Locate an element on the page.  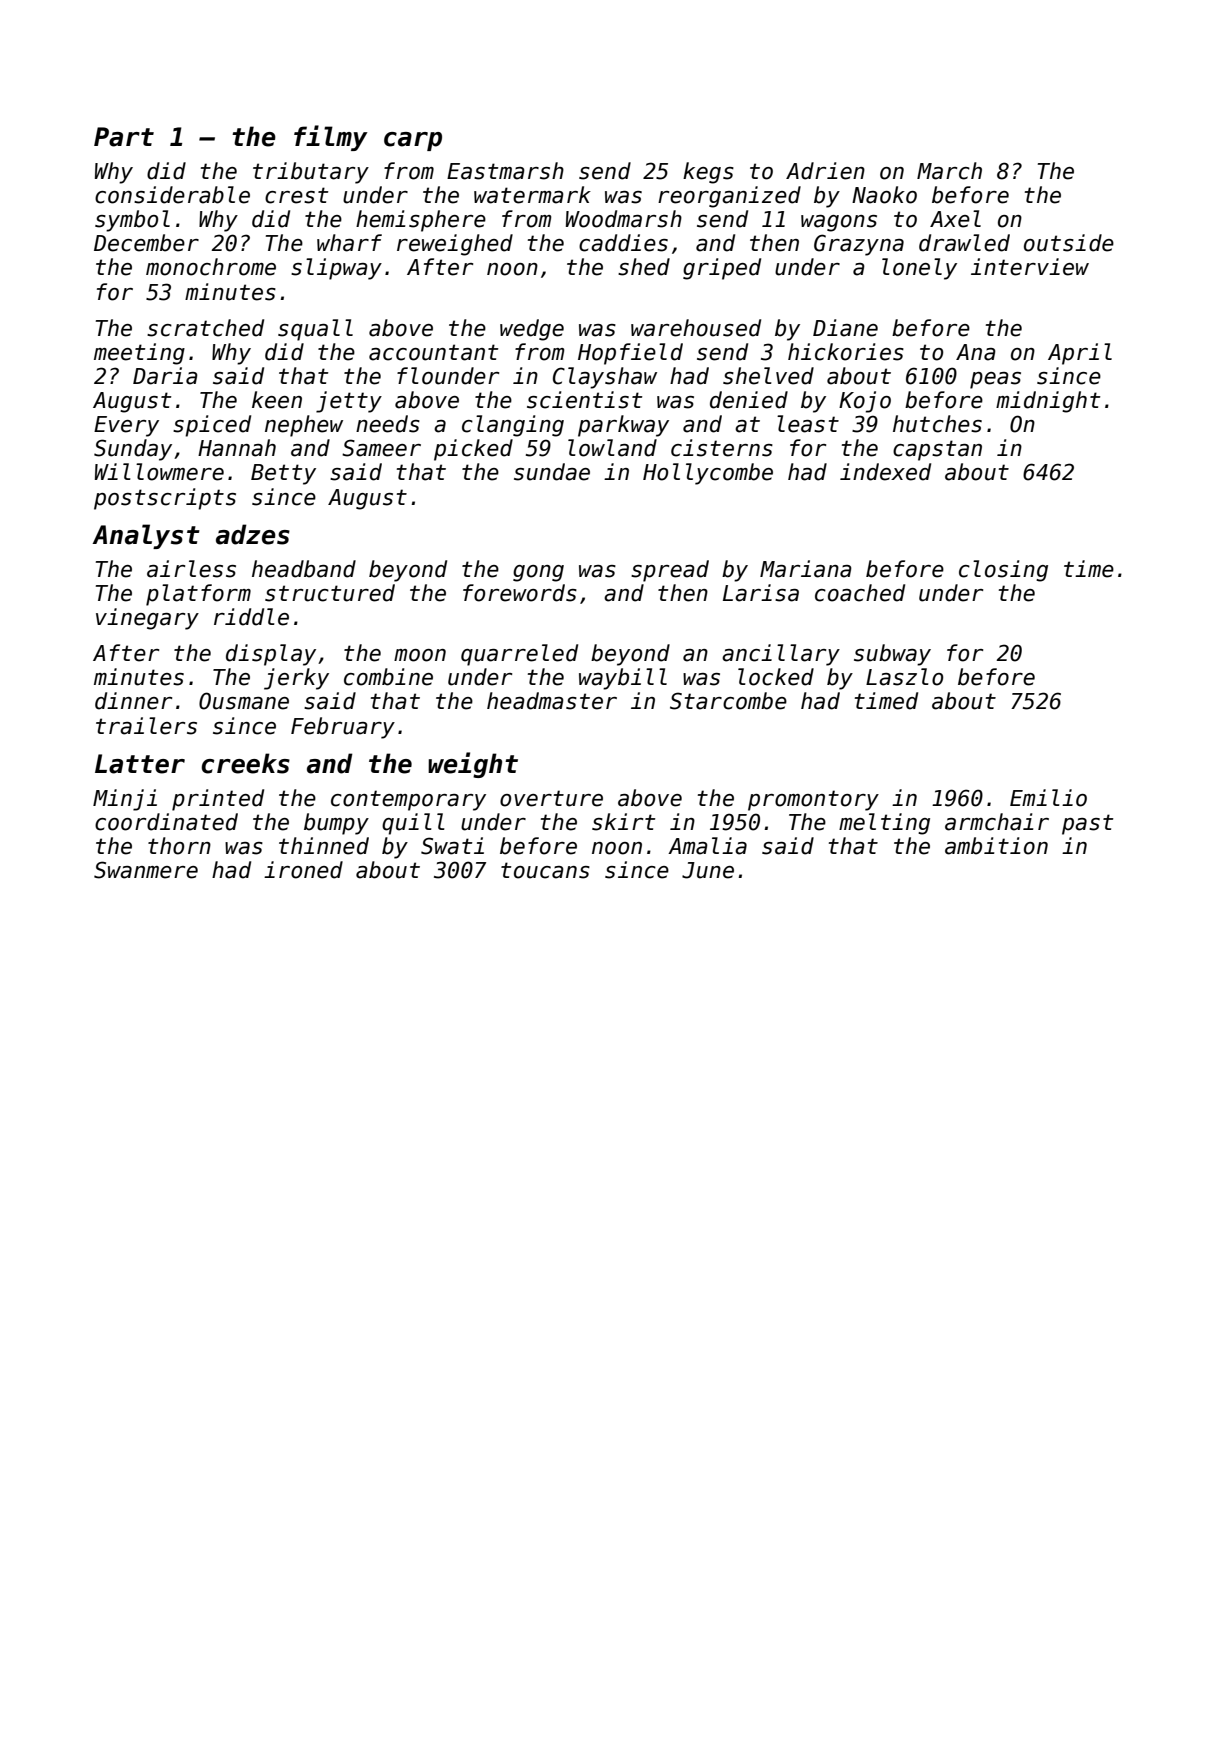
Clayshaw is located at coordinates (605, 378).
